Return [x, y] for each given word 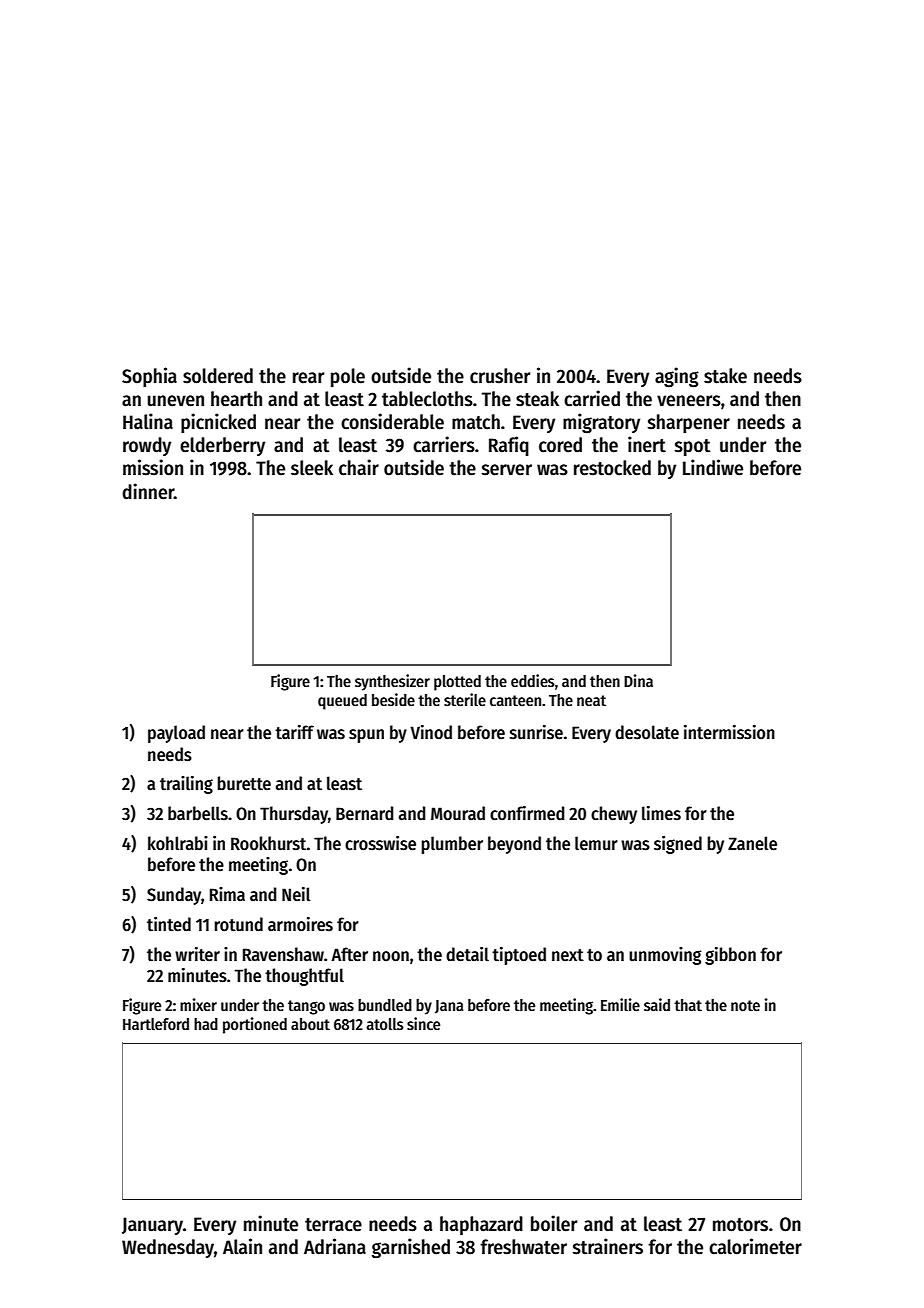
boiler [554, 1223]
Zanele [752, 843]
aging [677, 377]
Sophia [149, 377]
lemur [596, 843]
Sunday [174, 896]
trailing [186, 785]
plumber [452, 845]
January [152, 1226]
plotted [457, 683]
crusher [500, 376]
